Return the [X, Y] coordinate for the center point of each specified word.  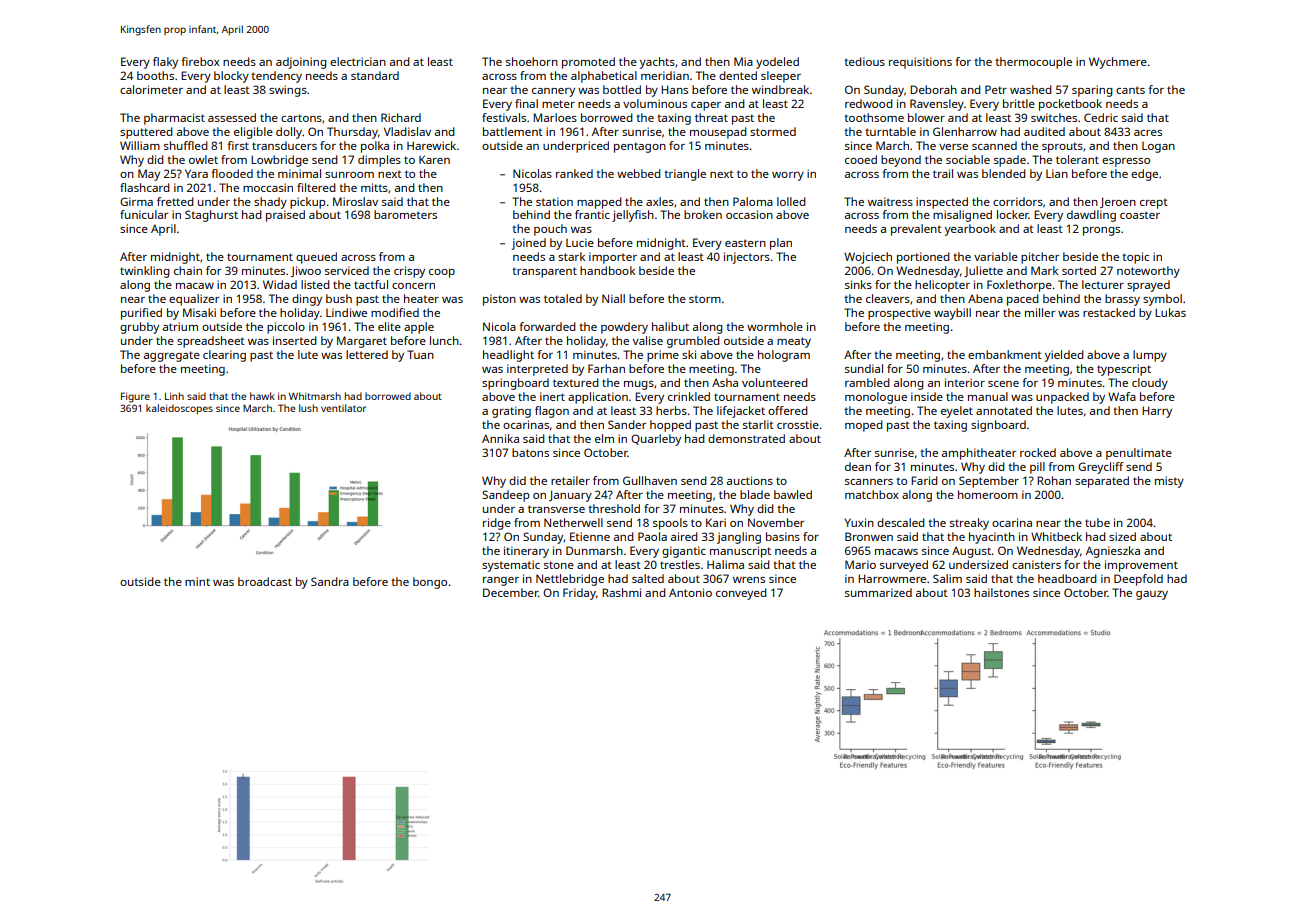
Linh [174, 396]
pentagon [640, 147]
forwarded [547, 326]
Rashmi [621, 592]
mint [197, 581]
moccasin [268, 187]
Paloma [753, 201]
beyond [901, 161]
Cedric [1101, 117]
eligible [253, 133]
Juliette [983, 271]
